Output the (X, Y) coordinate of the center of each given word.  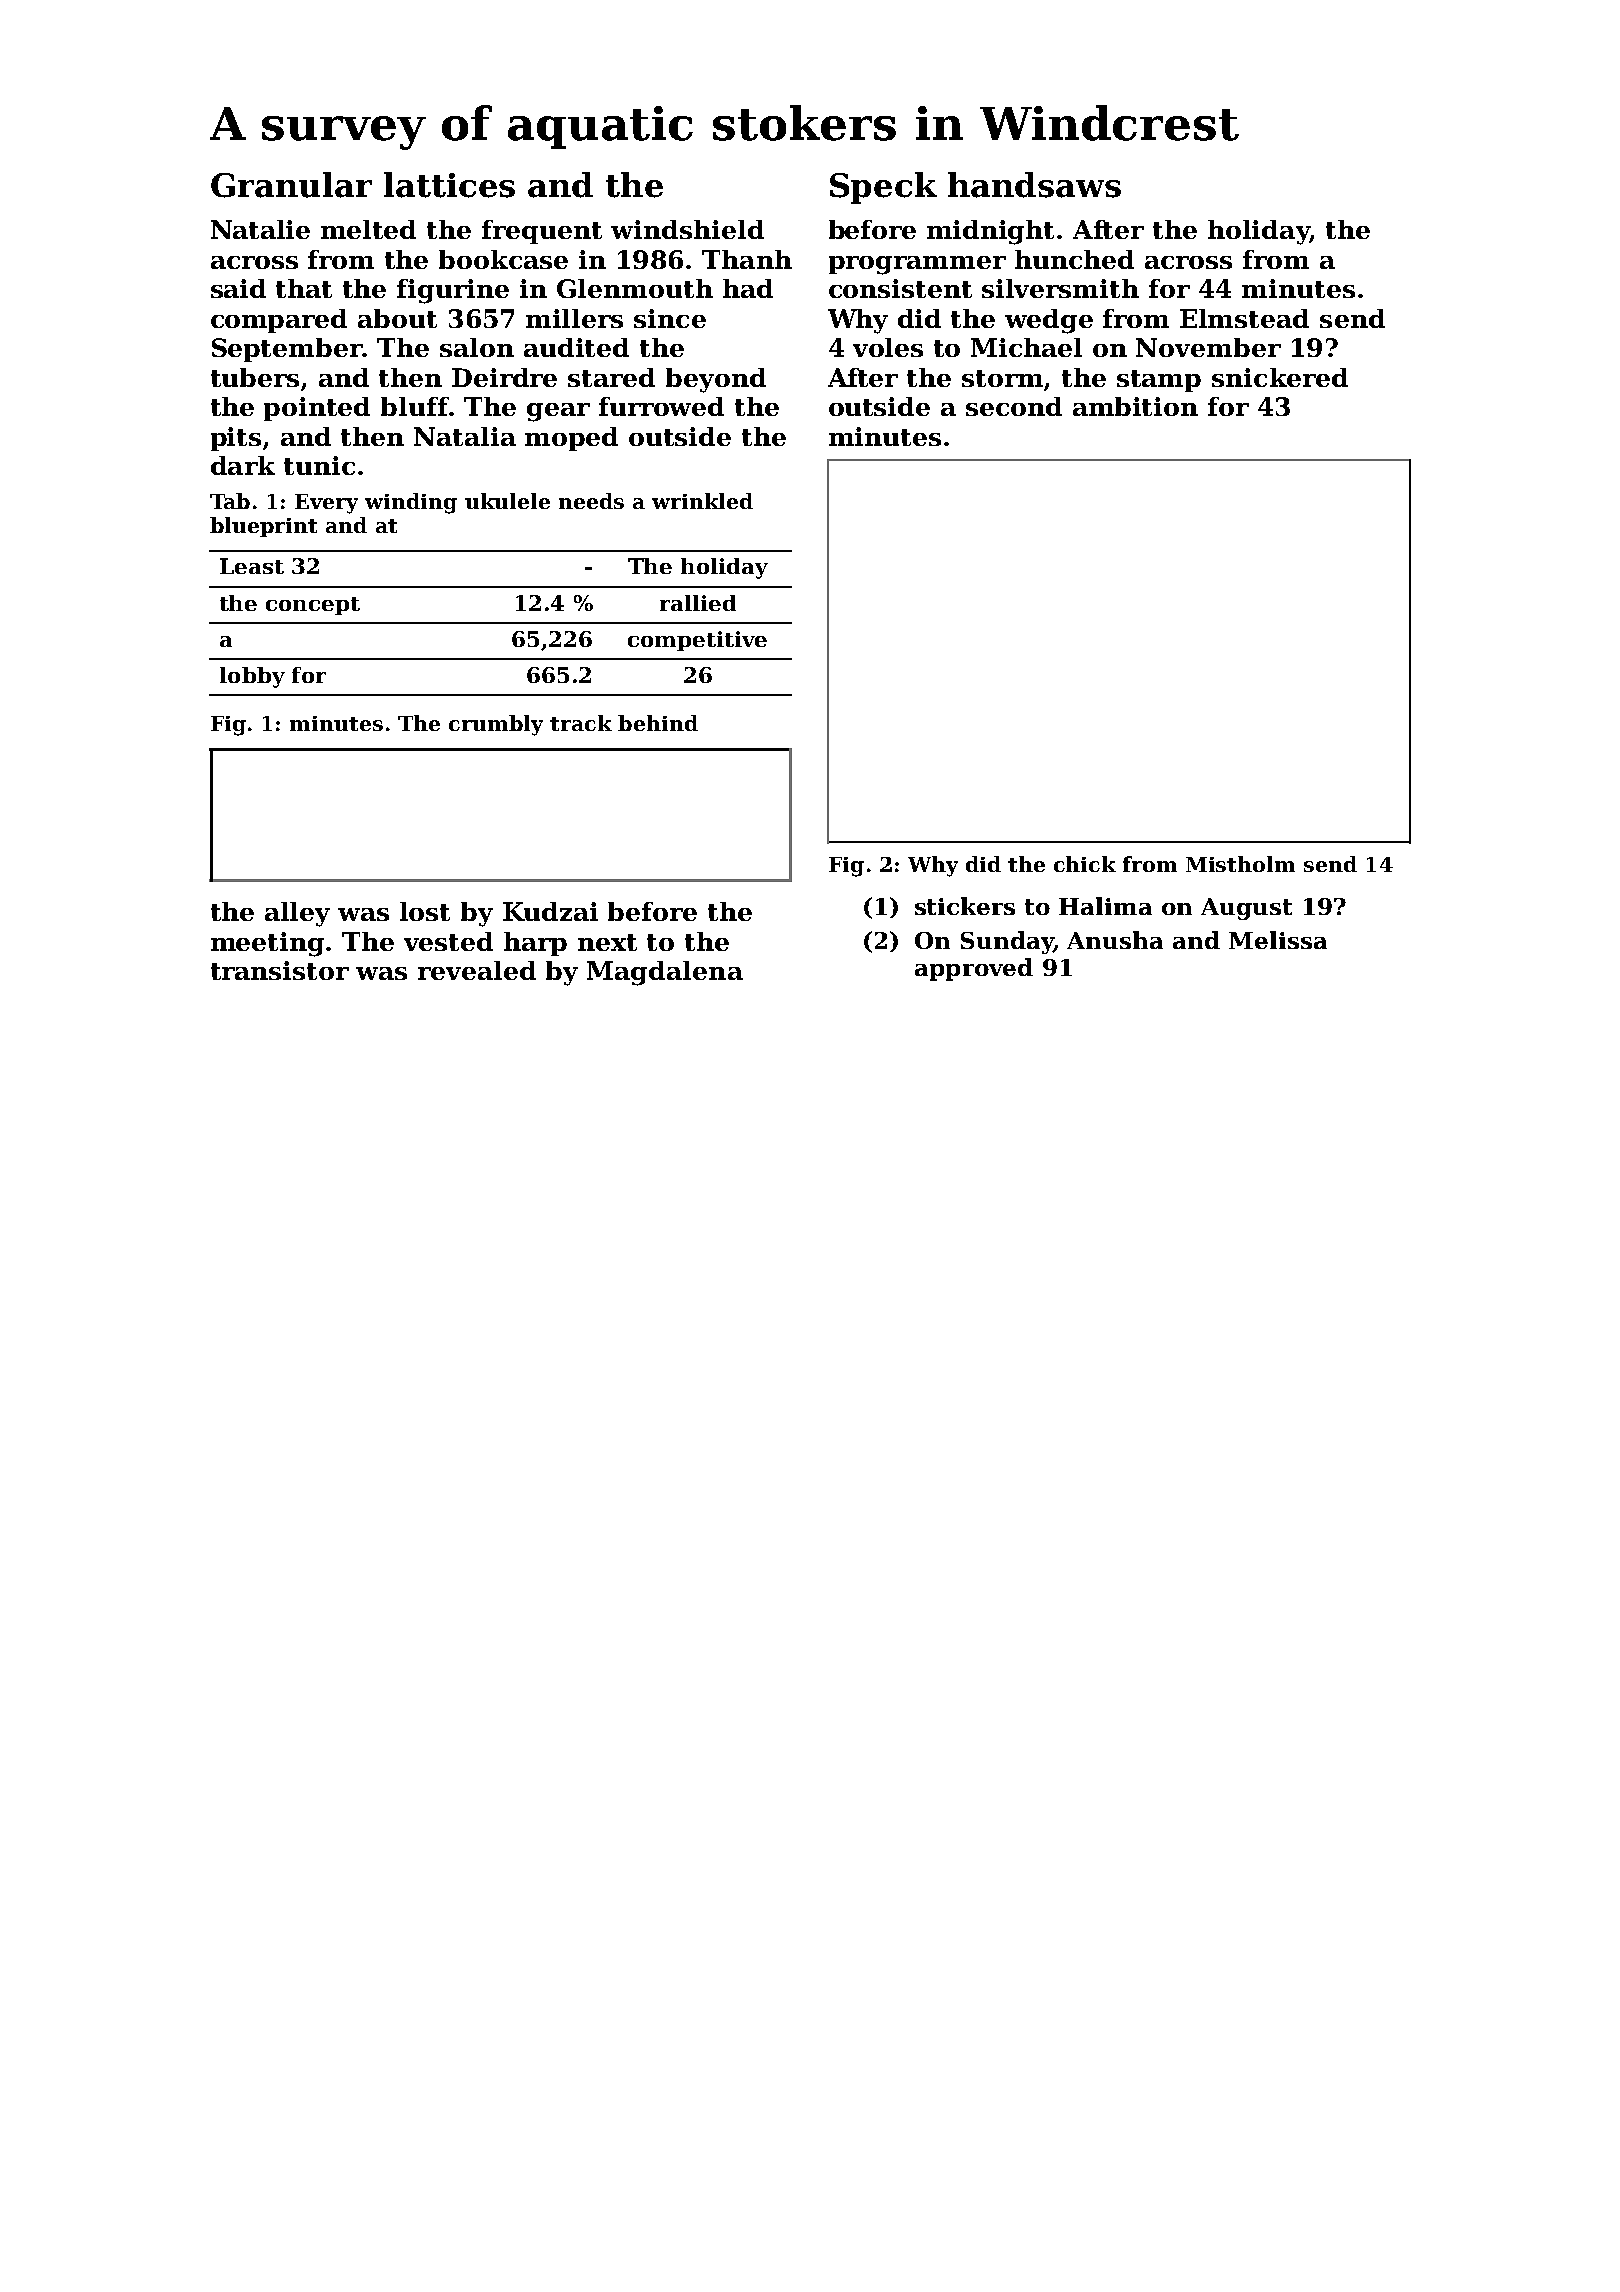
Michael (1026, 347)
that (304, 288)
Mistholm (1240, 864)
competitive (697, 641)
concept (313, 606)
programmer (917, 265)
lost (425, 911)
